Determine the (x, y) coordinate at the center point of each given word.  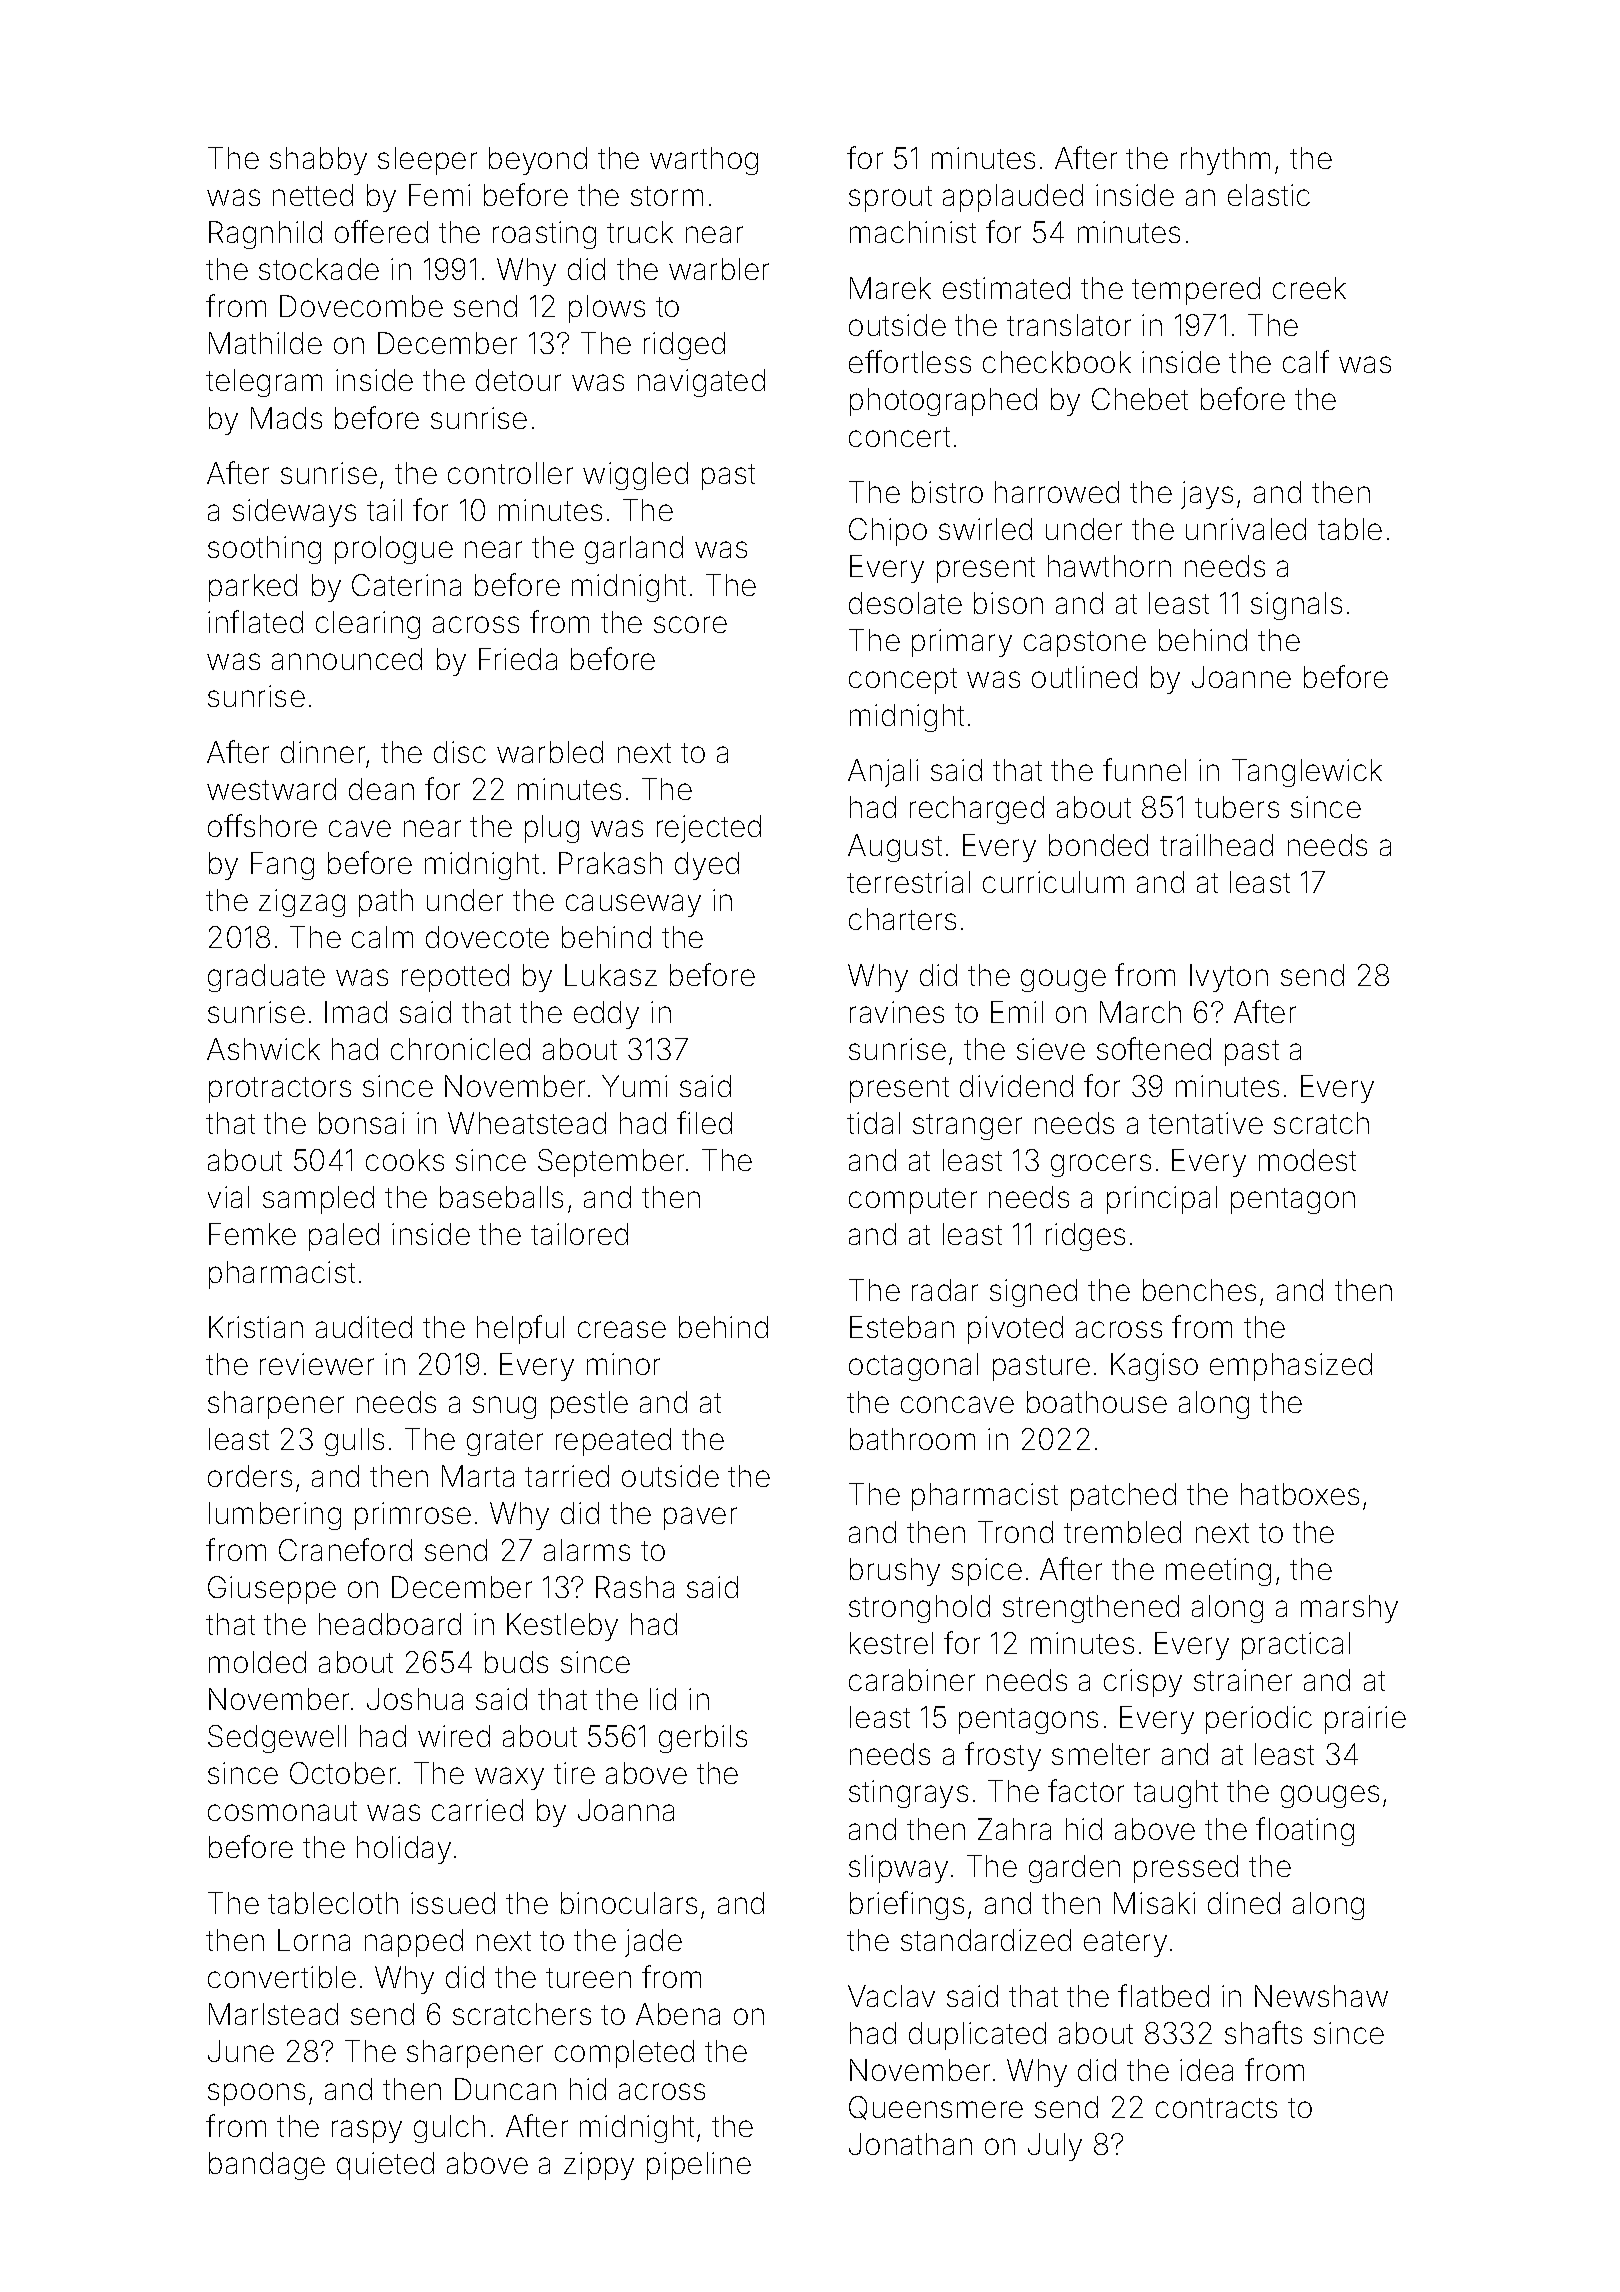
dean (381, 789)
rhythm (1225, 161)
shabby (318, 161)
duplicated (977, 2036)
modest (1307, 1160)
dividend (1016, 1086)
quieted (385, 2166)
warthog (704, 161)
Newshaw (1321, 1996)
